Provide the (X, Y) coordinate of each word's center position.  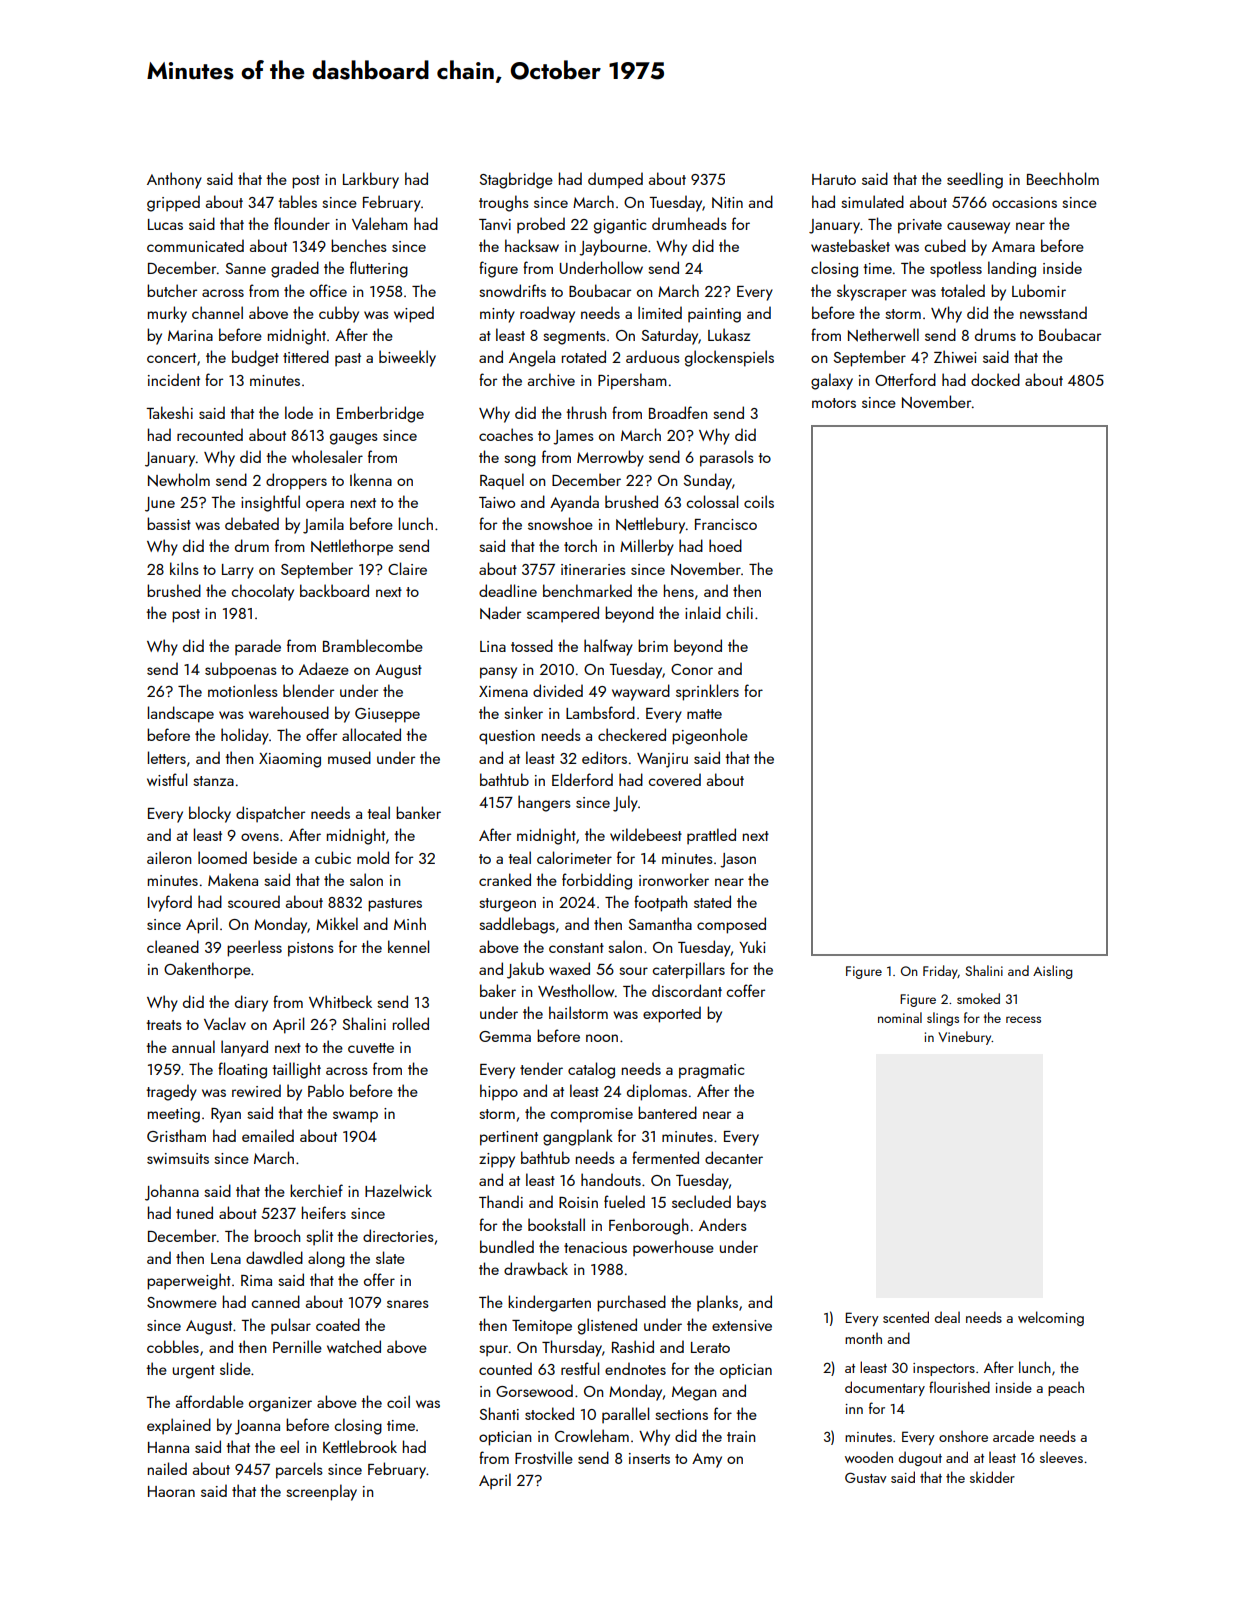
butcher (172, 290)
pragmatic (711, 1071)
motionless (243, 690)
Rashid (633, 1346)
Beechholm (1063, 178)
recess (1023, 1019)
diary (251, 1003)
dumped (615, 180)
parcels (299, 1470)
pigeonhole (710, 736)
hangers (544, 803)
